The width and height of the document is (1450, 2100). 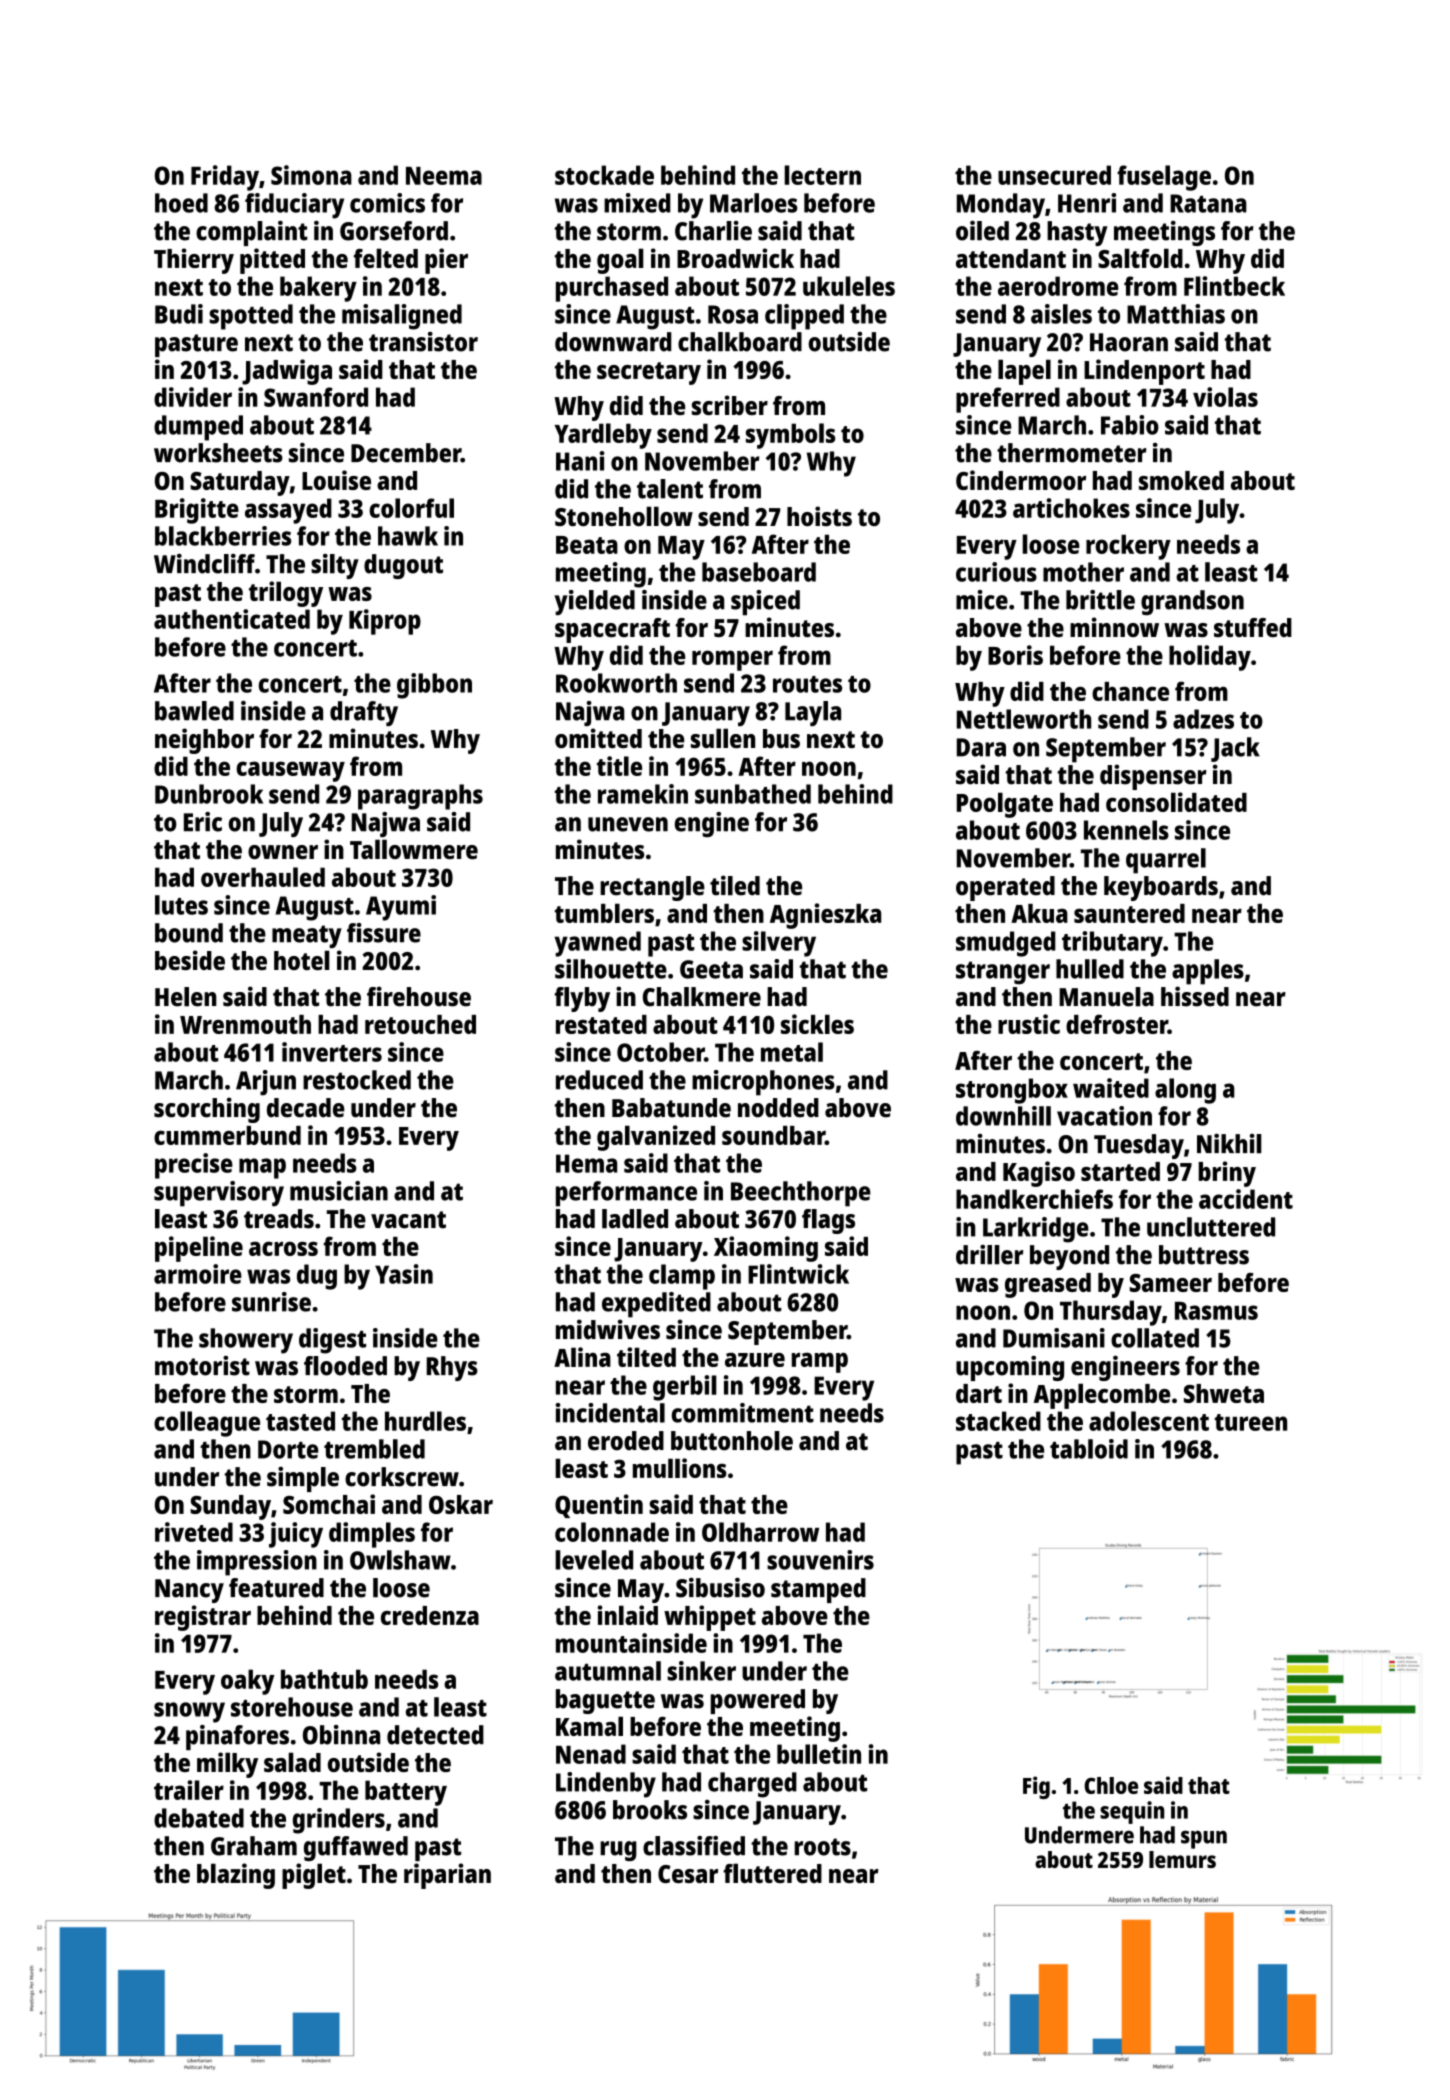 What do you see at coordinates (314, 1876) in the document?
I see `piglet` at bounding box center [314, 1876].
